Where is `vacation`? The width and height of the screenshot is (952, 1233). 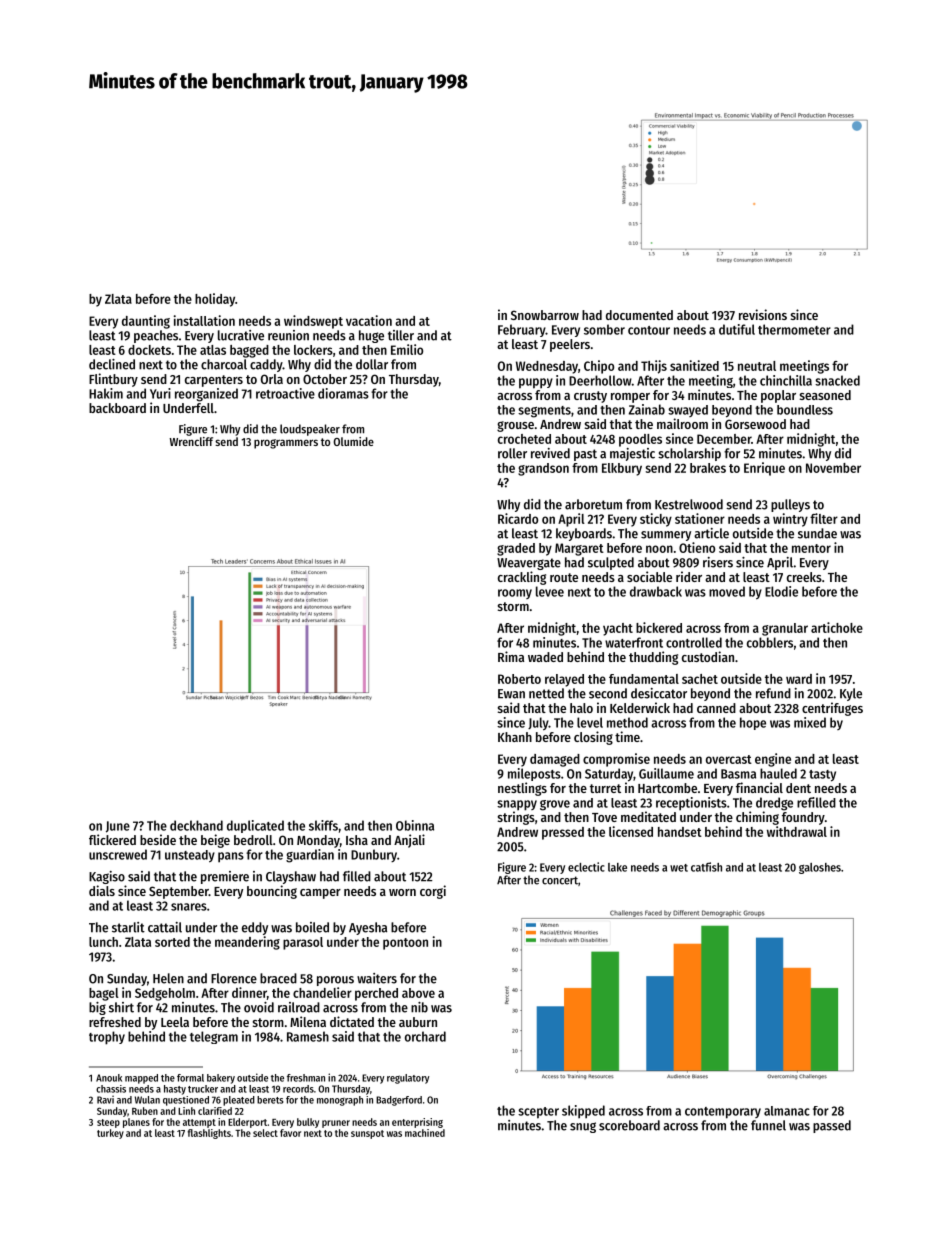 vacation is located at coordinates (369, 320).
